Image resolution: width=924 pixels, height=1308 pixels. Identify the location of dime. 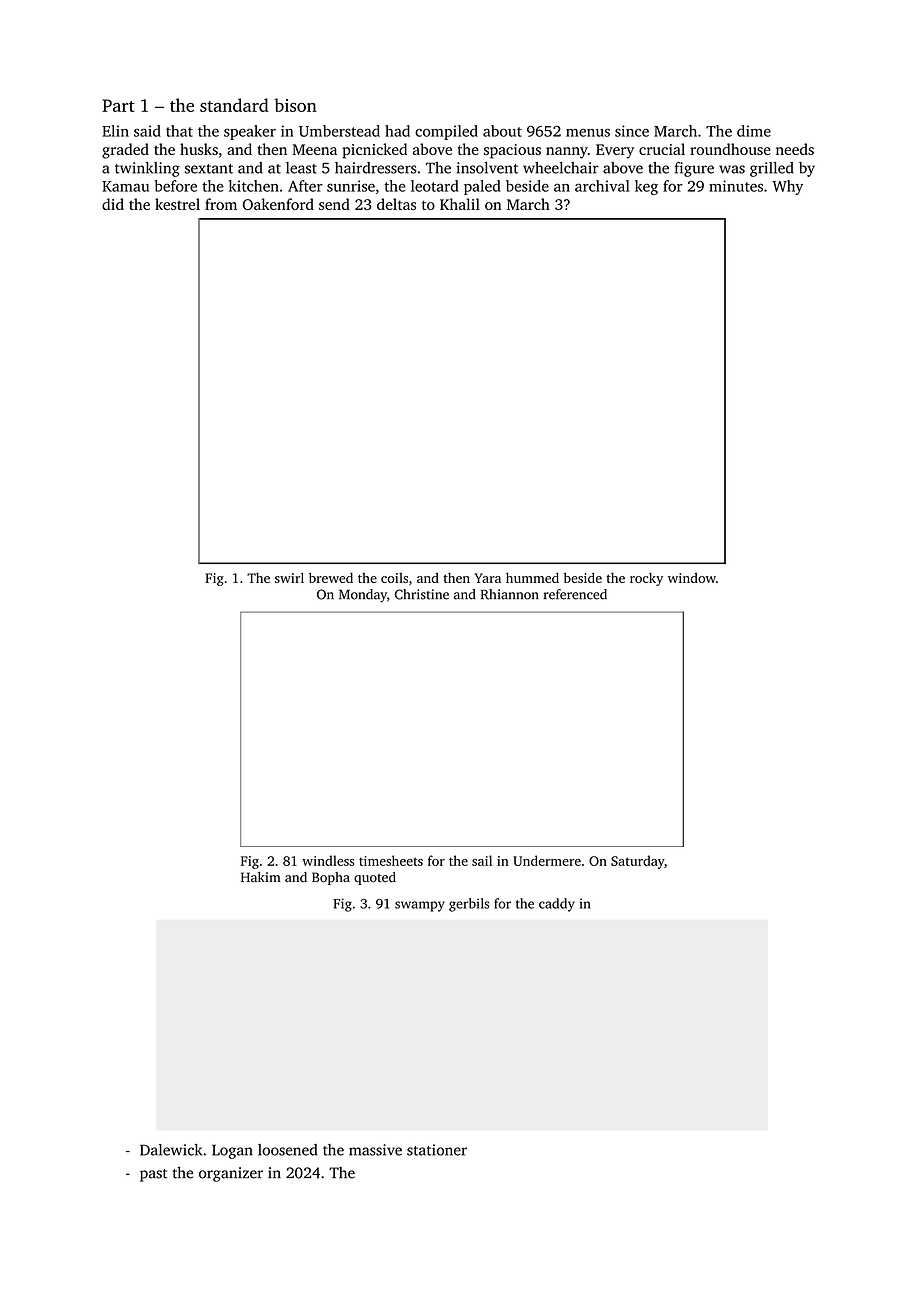
(754, 131).
